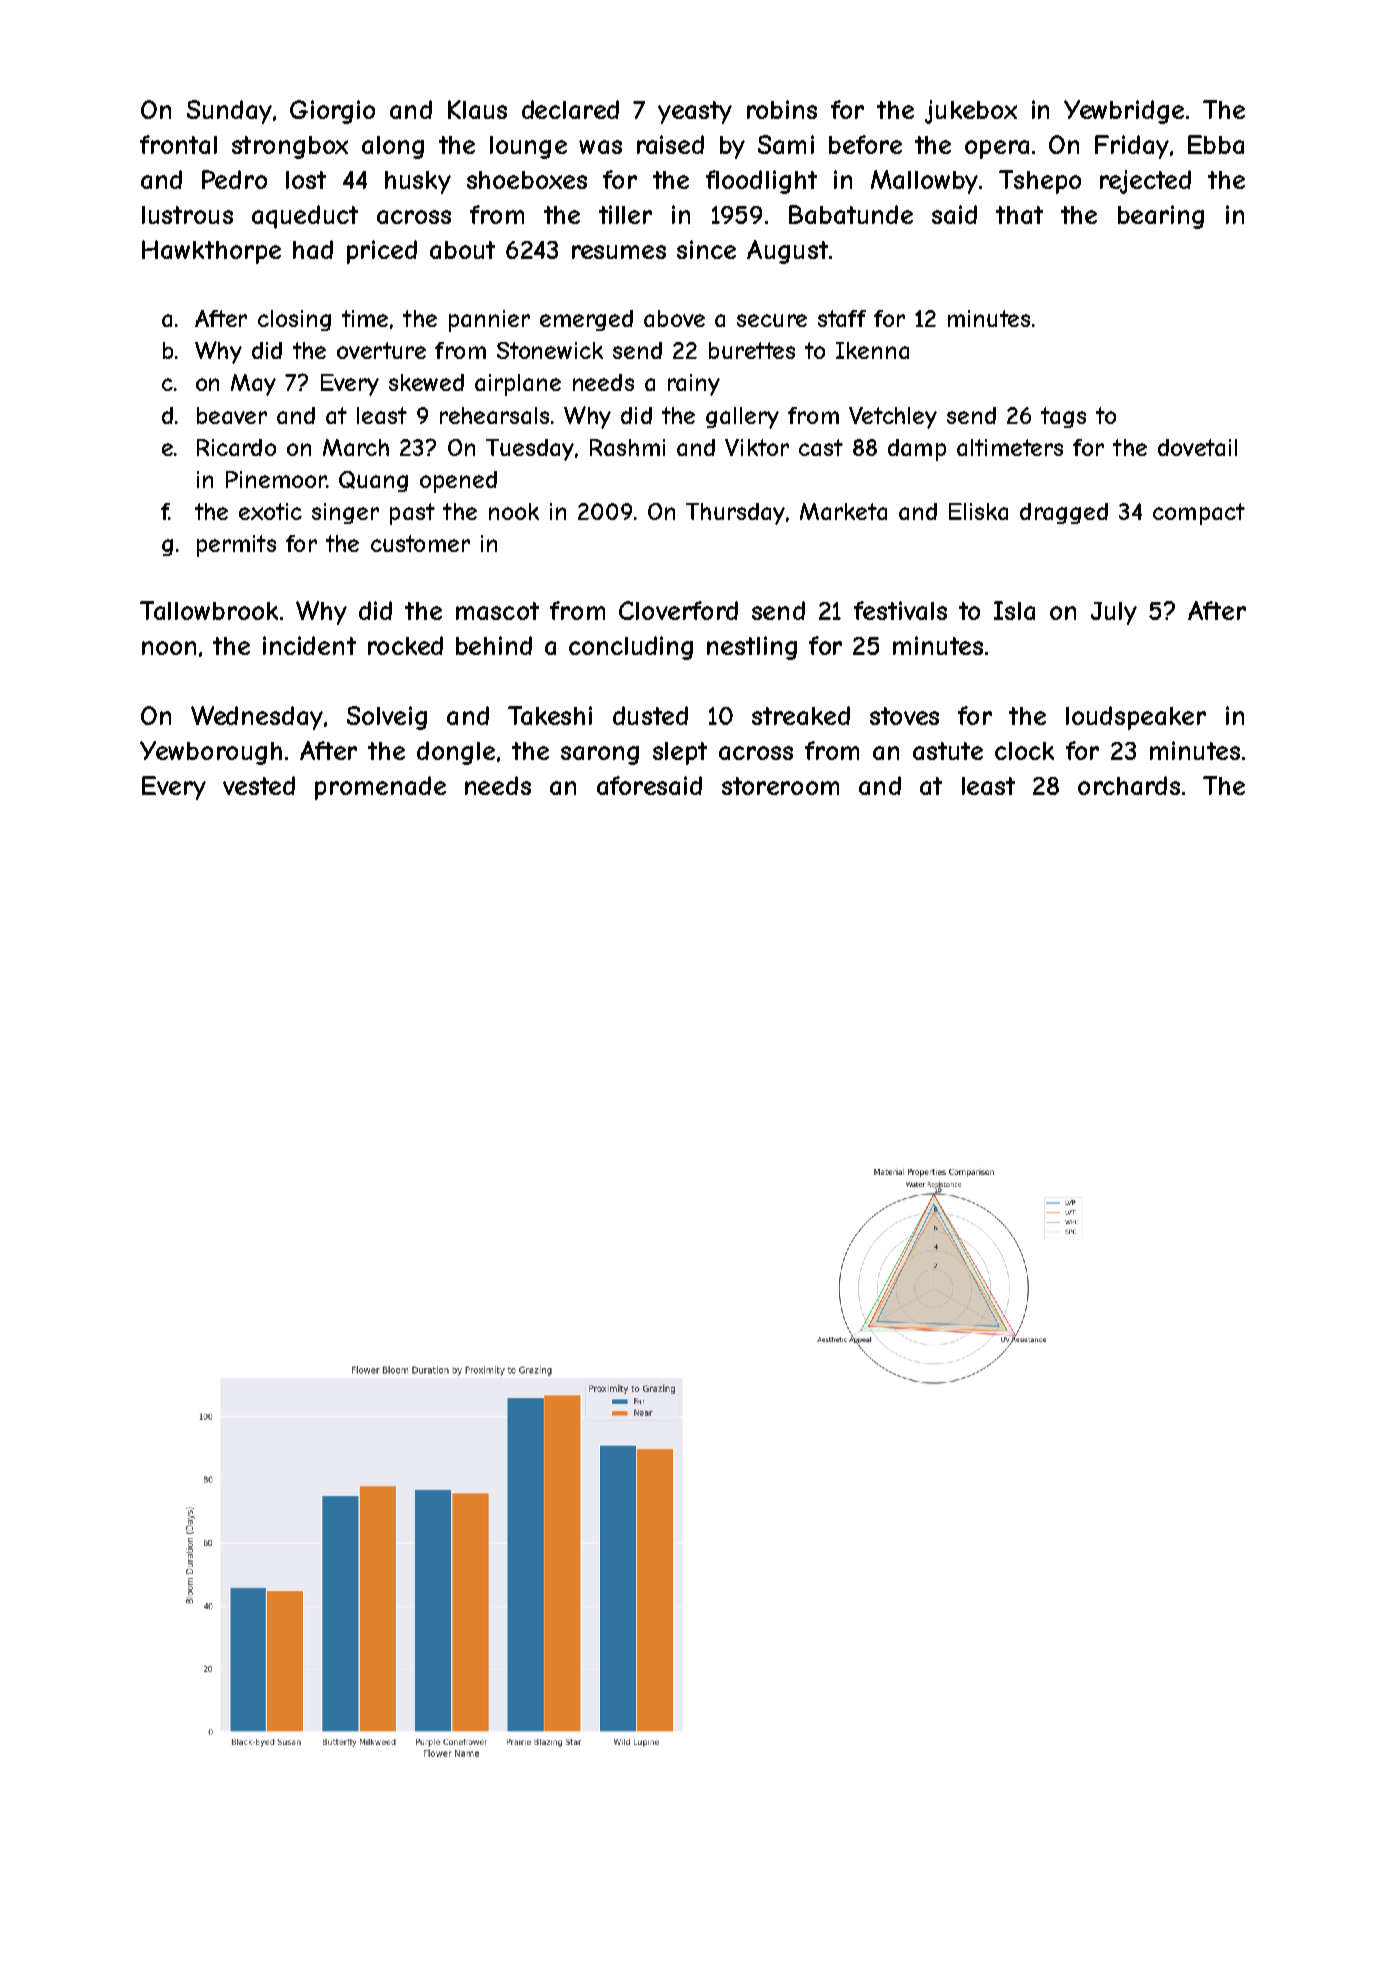 Image resolution: width=1386 pixels, height=1969 pixels. What do you see at coordinates (178, 144) in the screenshot?
I see `frontal` at bounding box center [178, 144].
